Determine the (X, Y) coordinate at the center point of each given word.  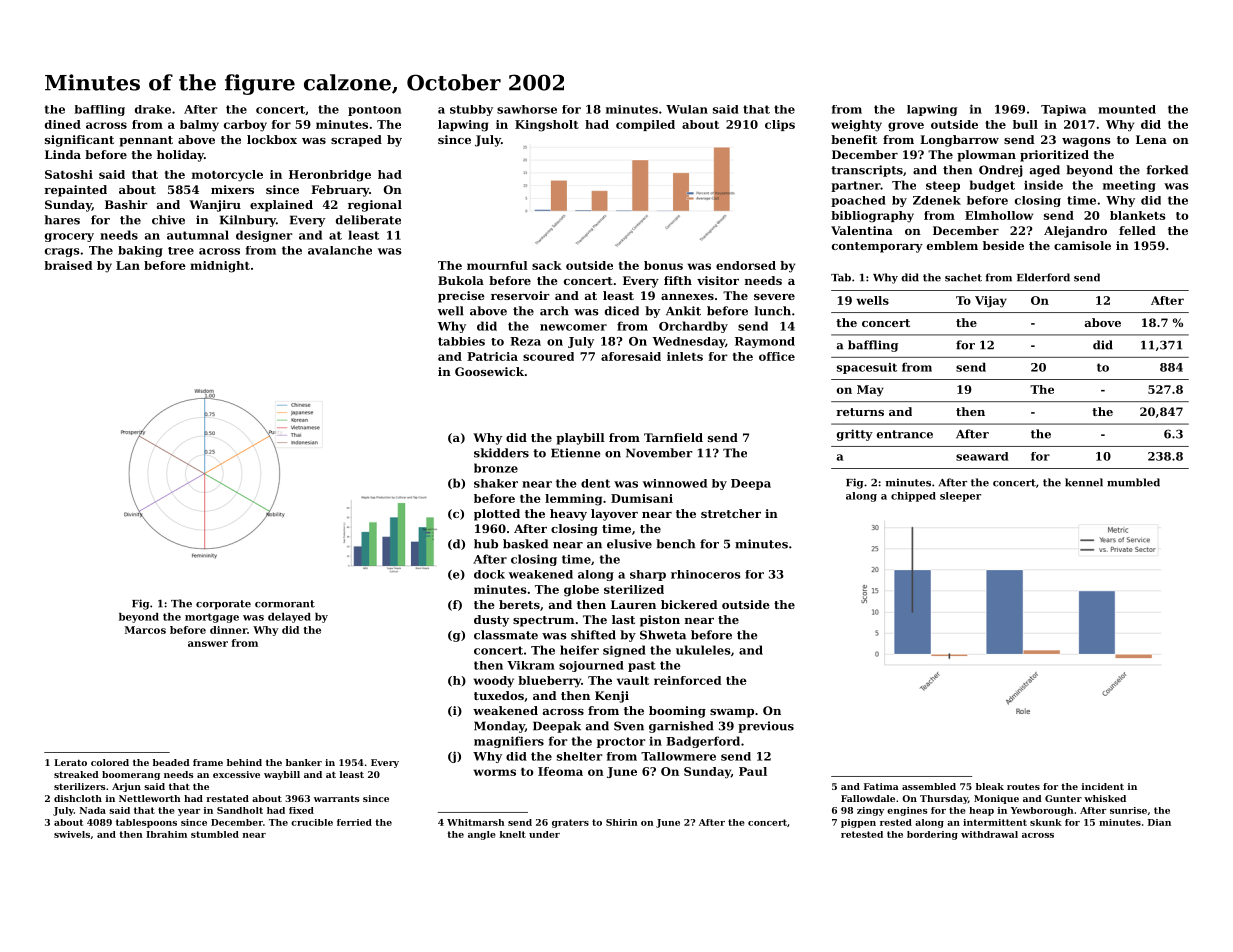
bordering (932, 835)
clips (780, 125)
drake (153, 109)
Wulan (687, 109)
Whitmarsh (476, 822)
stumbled (215, 834)
